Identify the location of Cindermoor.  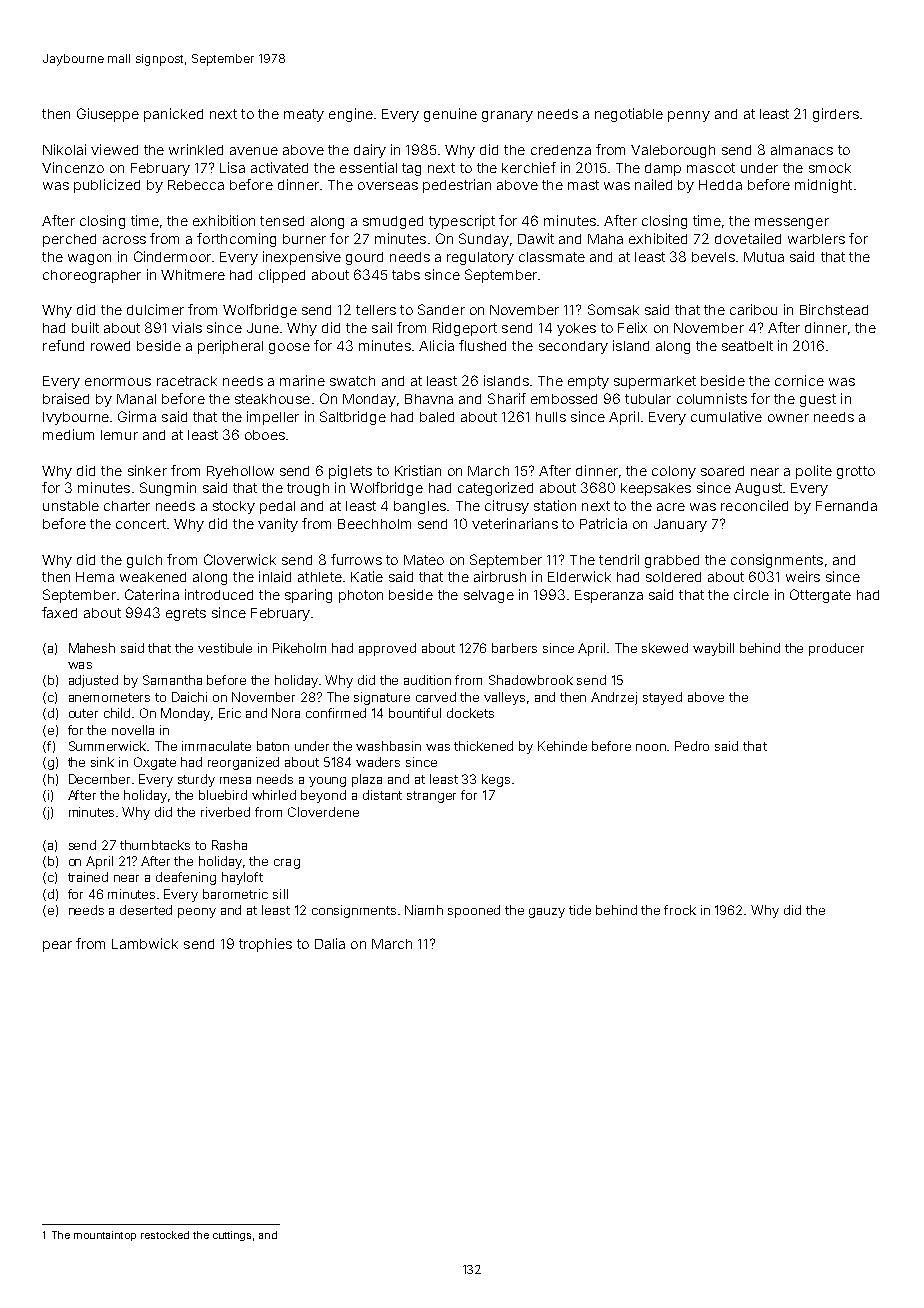
(172, 256).
